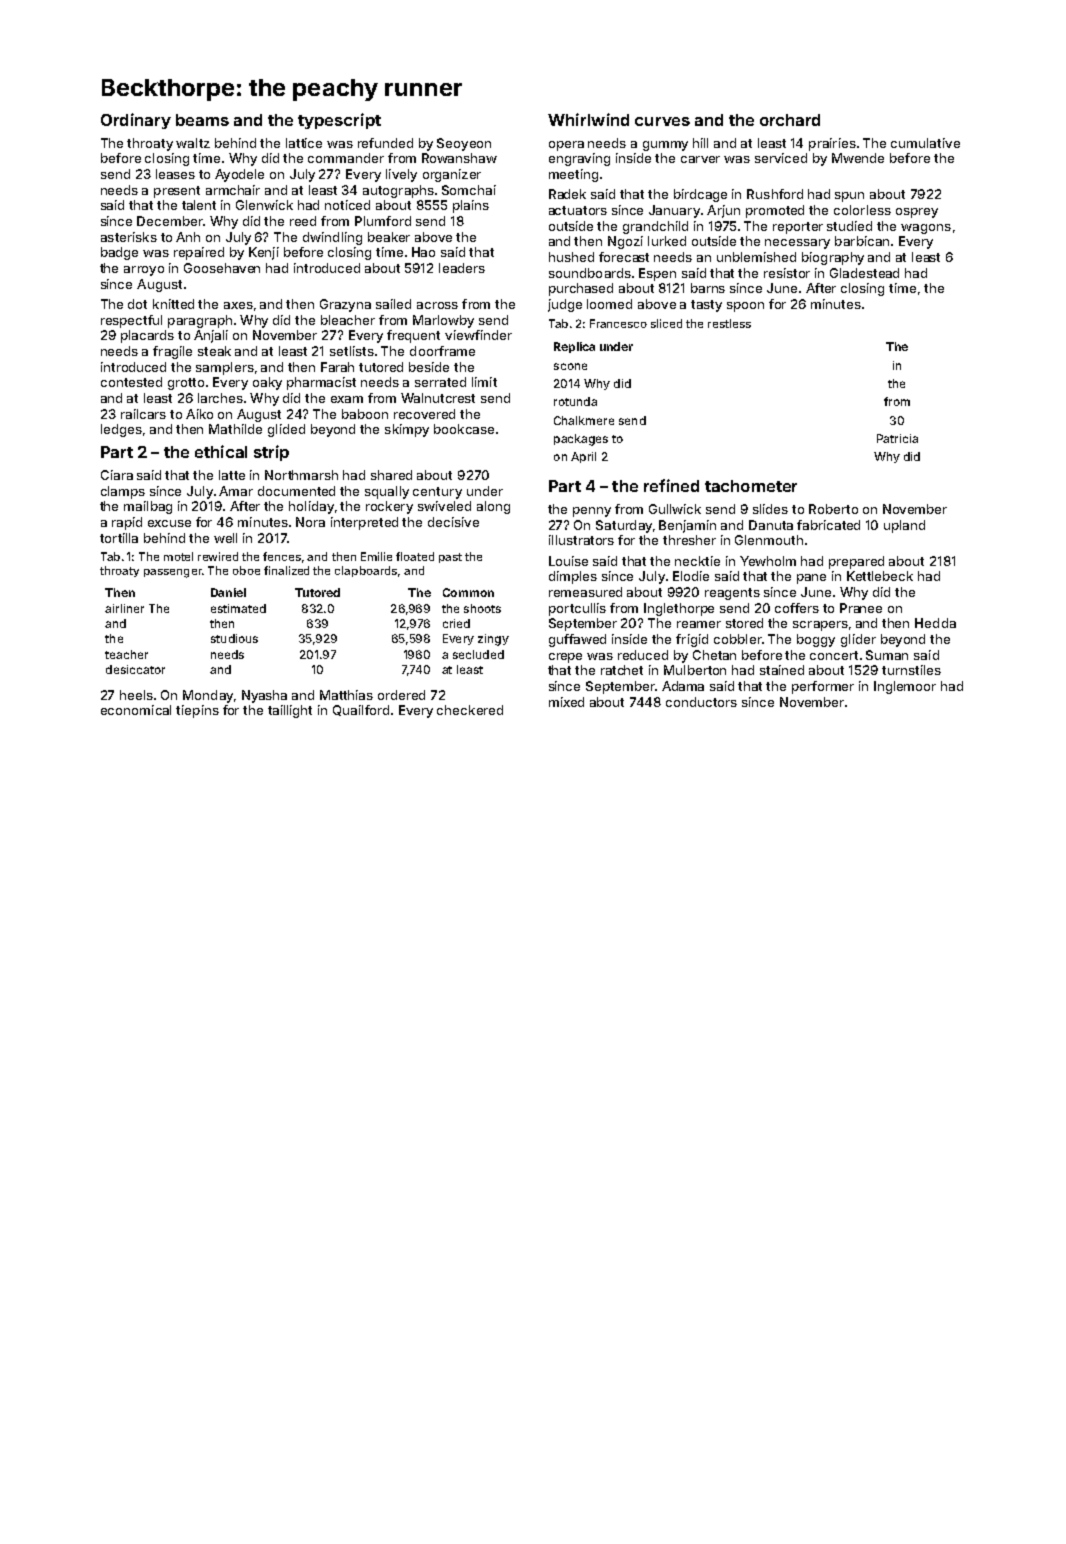  Describe the element at coordinates (282, 556) in the screenshot. I see `fences` at that location.
